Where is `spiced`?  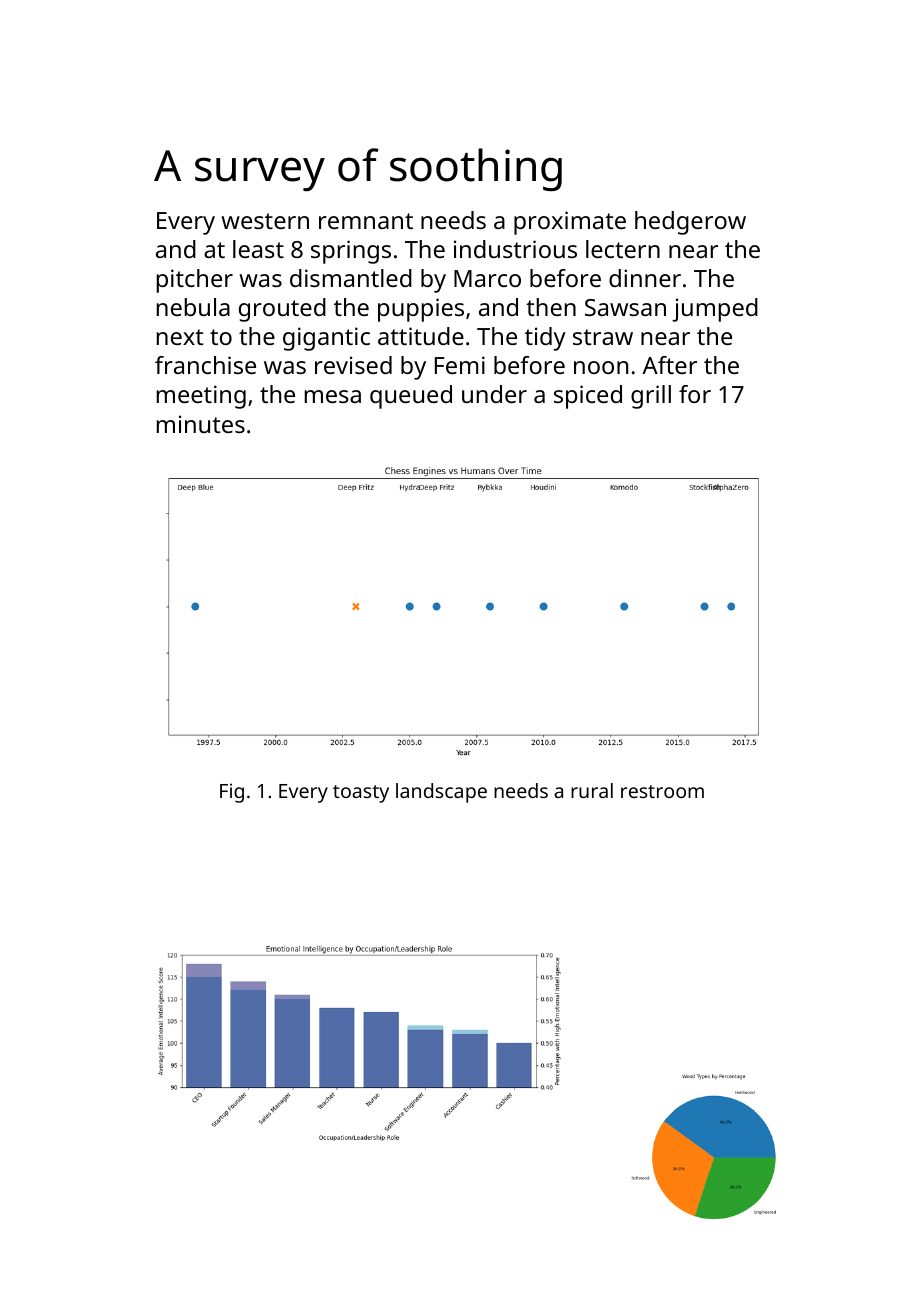
spiced is located at coordinates (588, 397).
